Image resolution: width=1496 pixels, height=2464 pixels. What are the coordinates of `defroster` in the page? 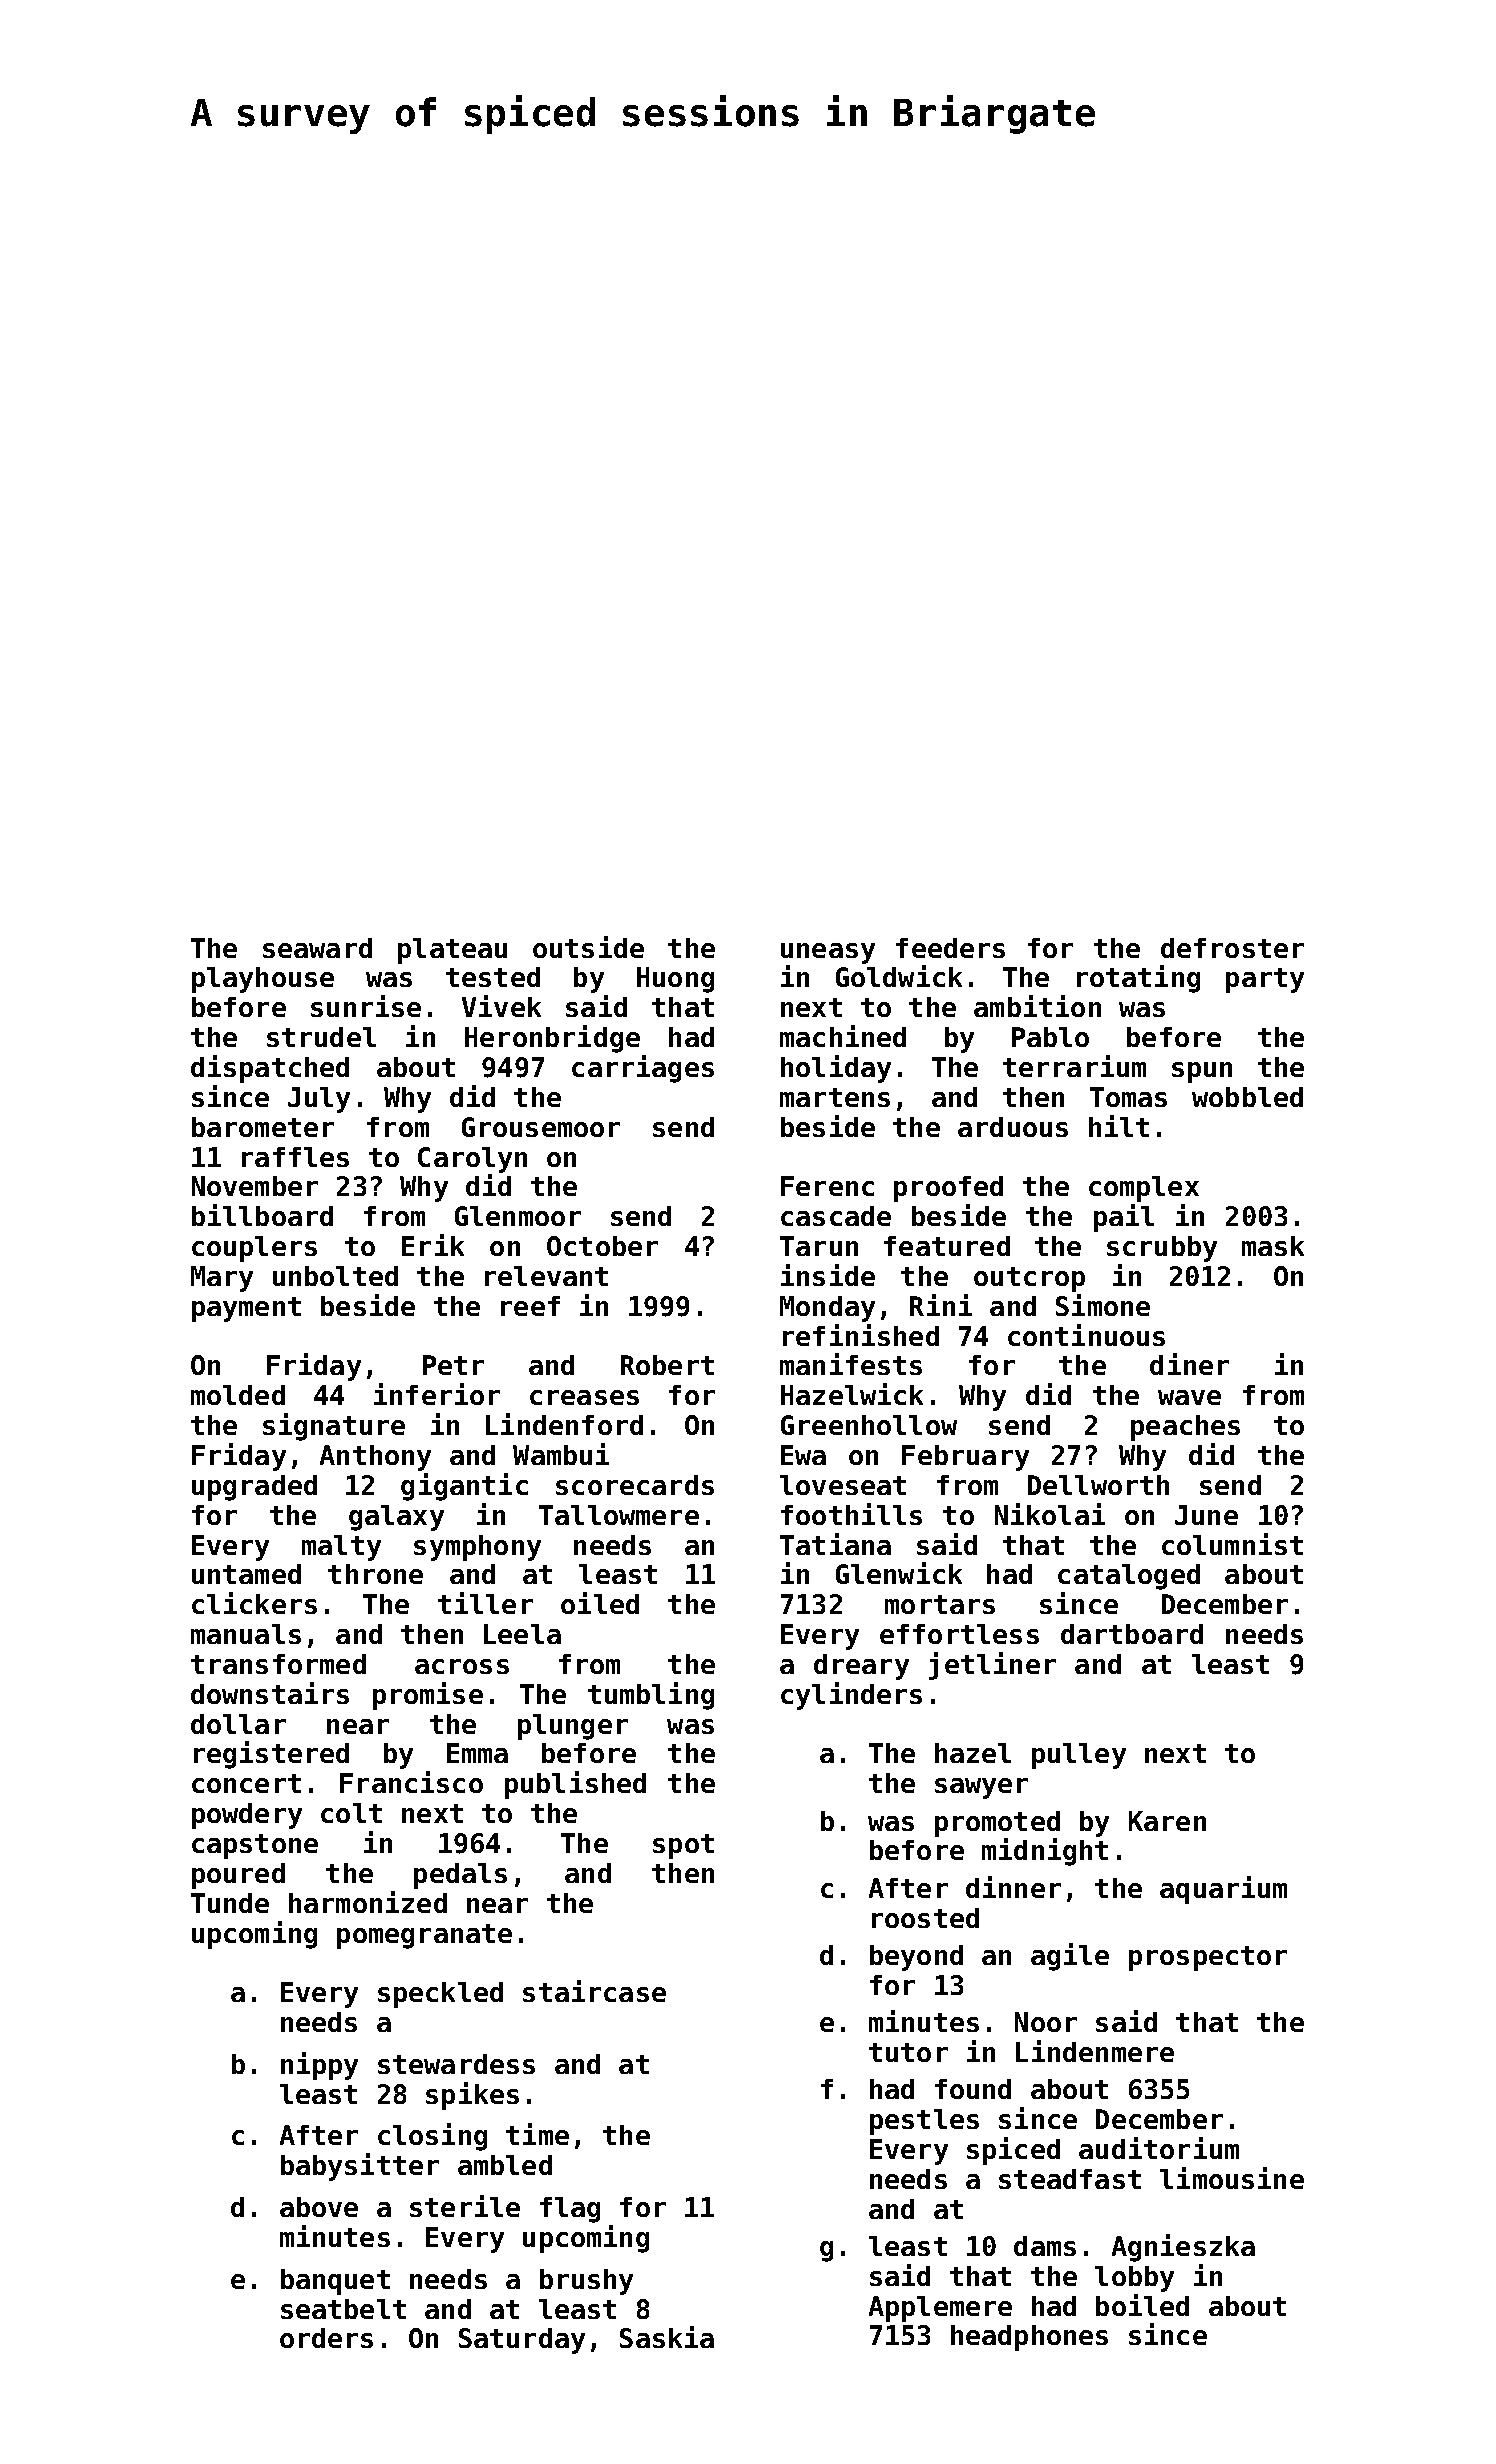 It's located at (1232, 948).
